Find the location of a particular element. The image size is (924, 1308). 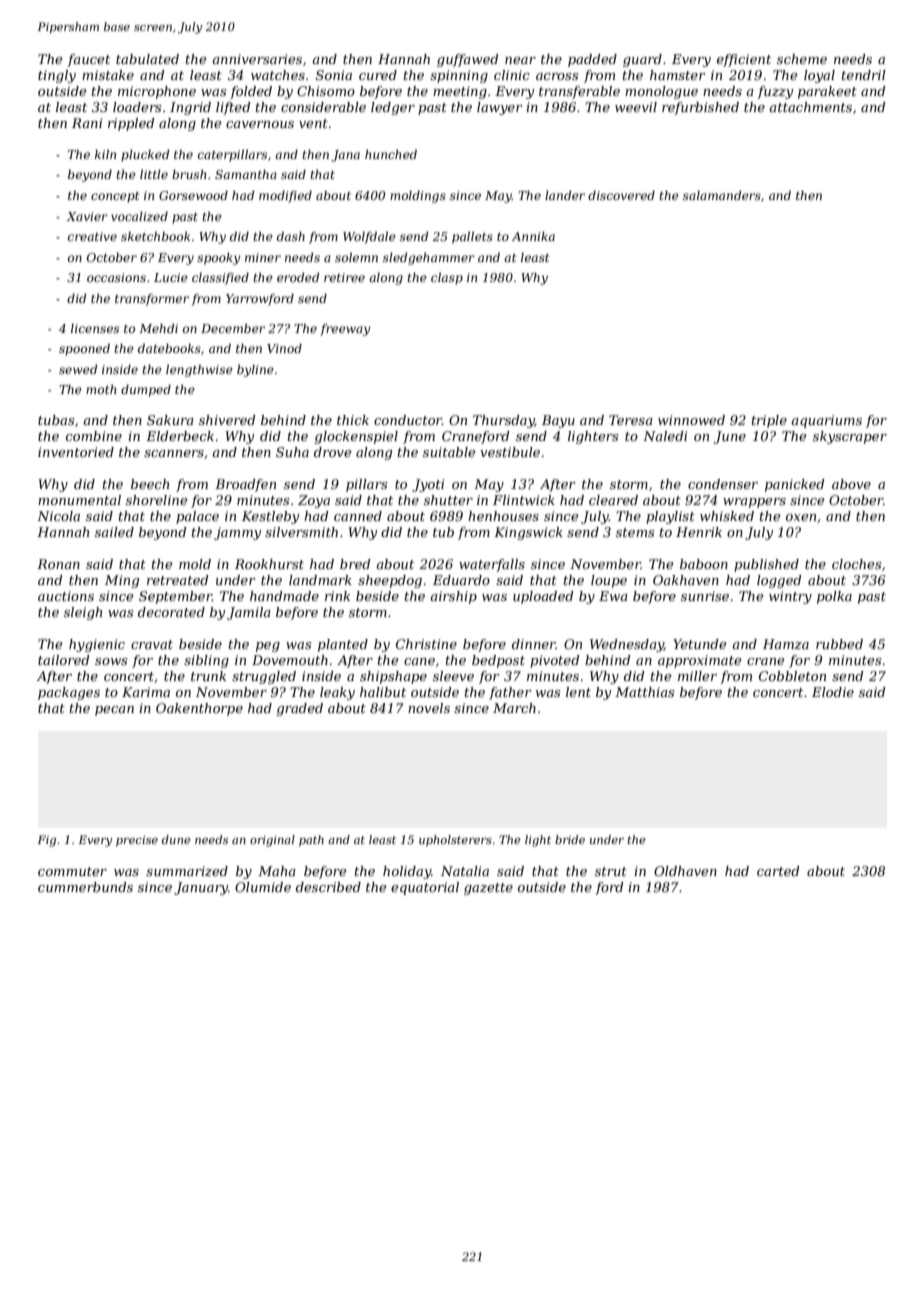

auctions is located at coordinates (66, 596).
